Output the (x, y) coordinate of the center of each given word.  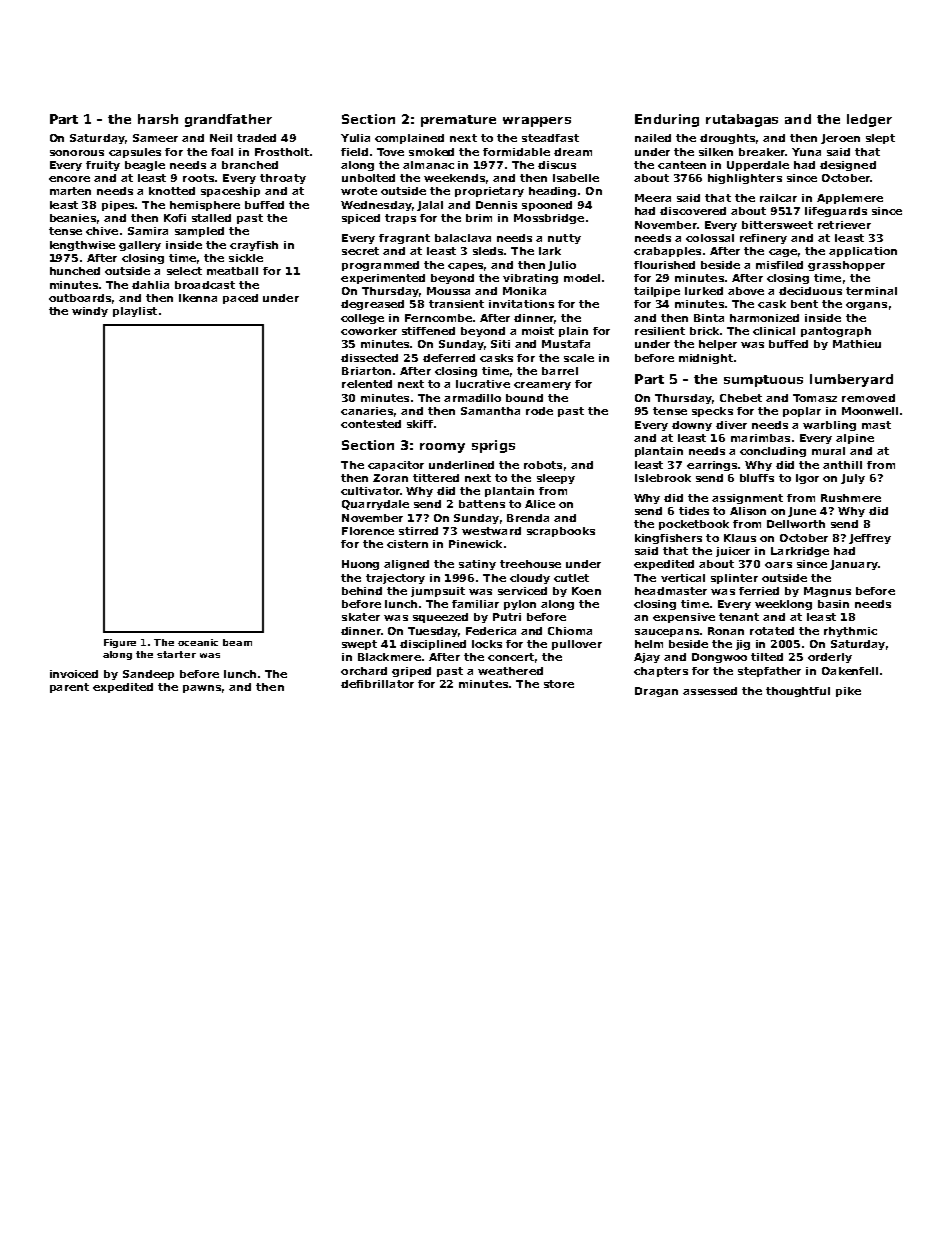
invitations (521, 304)
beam (237, 642)
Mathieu (857, 344)
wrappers (537, 122)
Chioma (570, 631)
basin (833, 604)
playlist (135, 312)
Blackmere (389, 657)
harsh (158, 119)
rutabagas (742, 120)
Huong (360, 565)
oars (778, 565)
